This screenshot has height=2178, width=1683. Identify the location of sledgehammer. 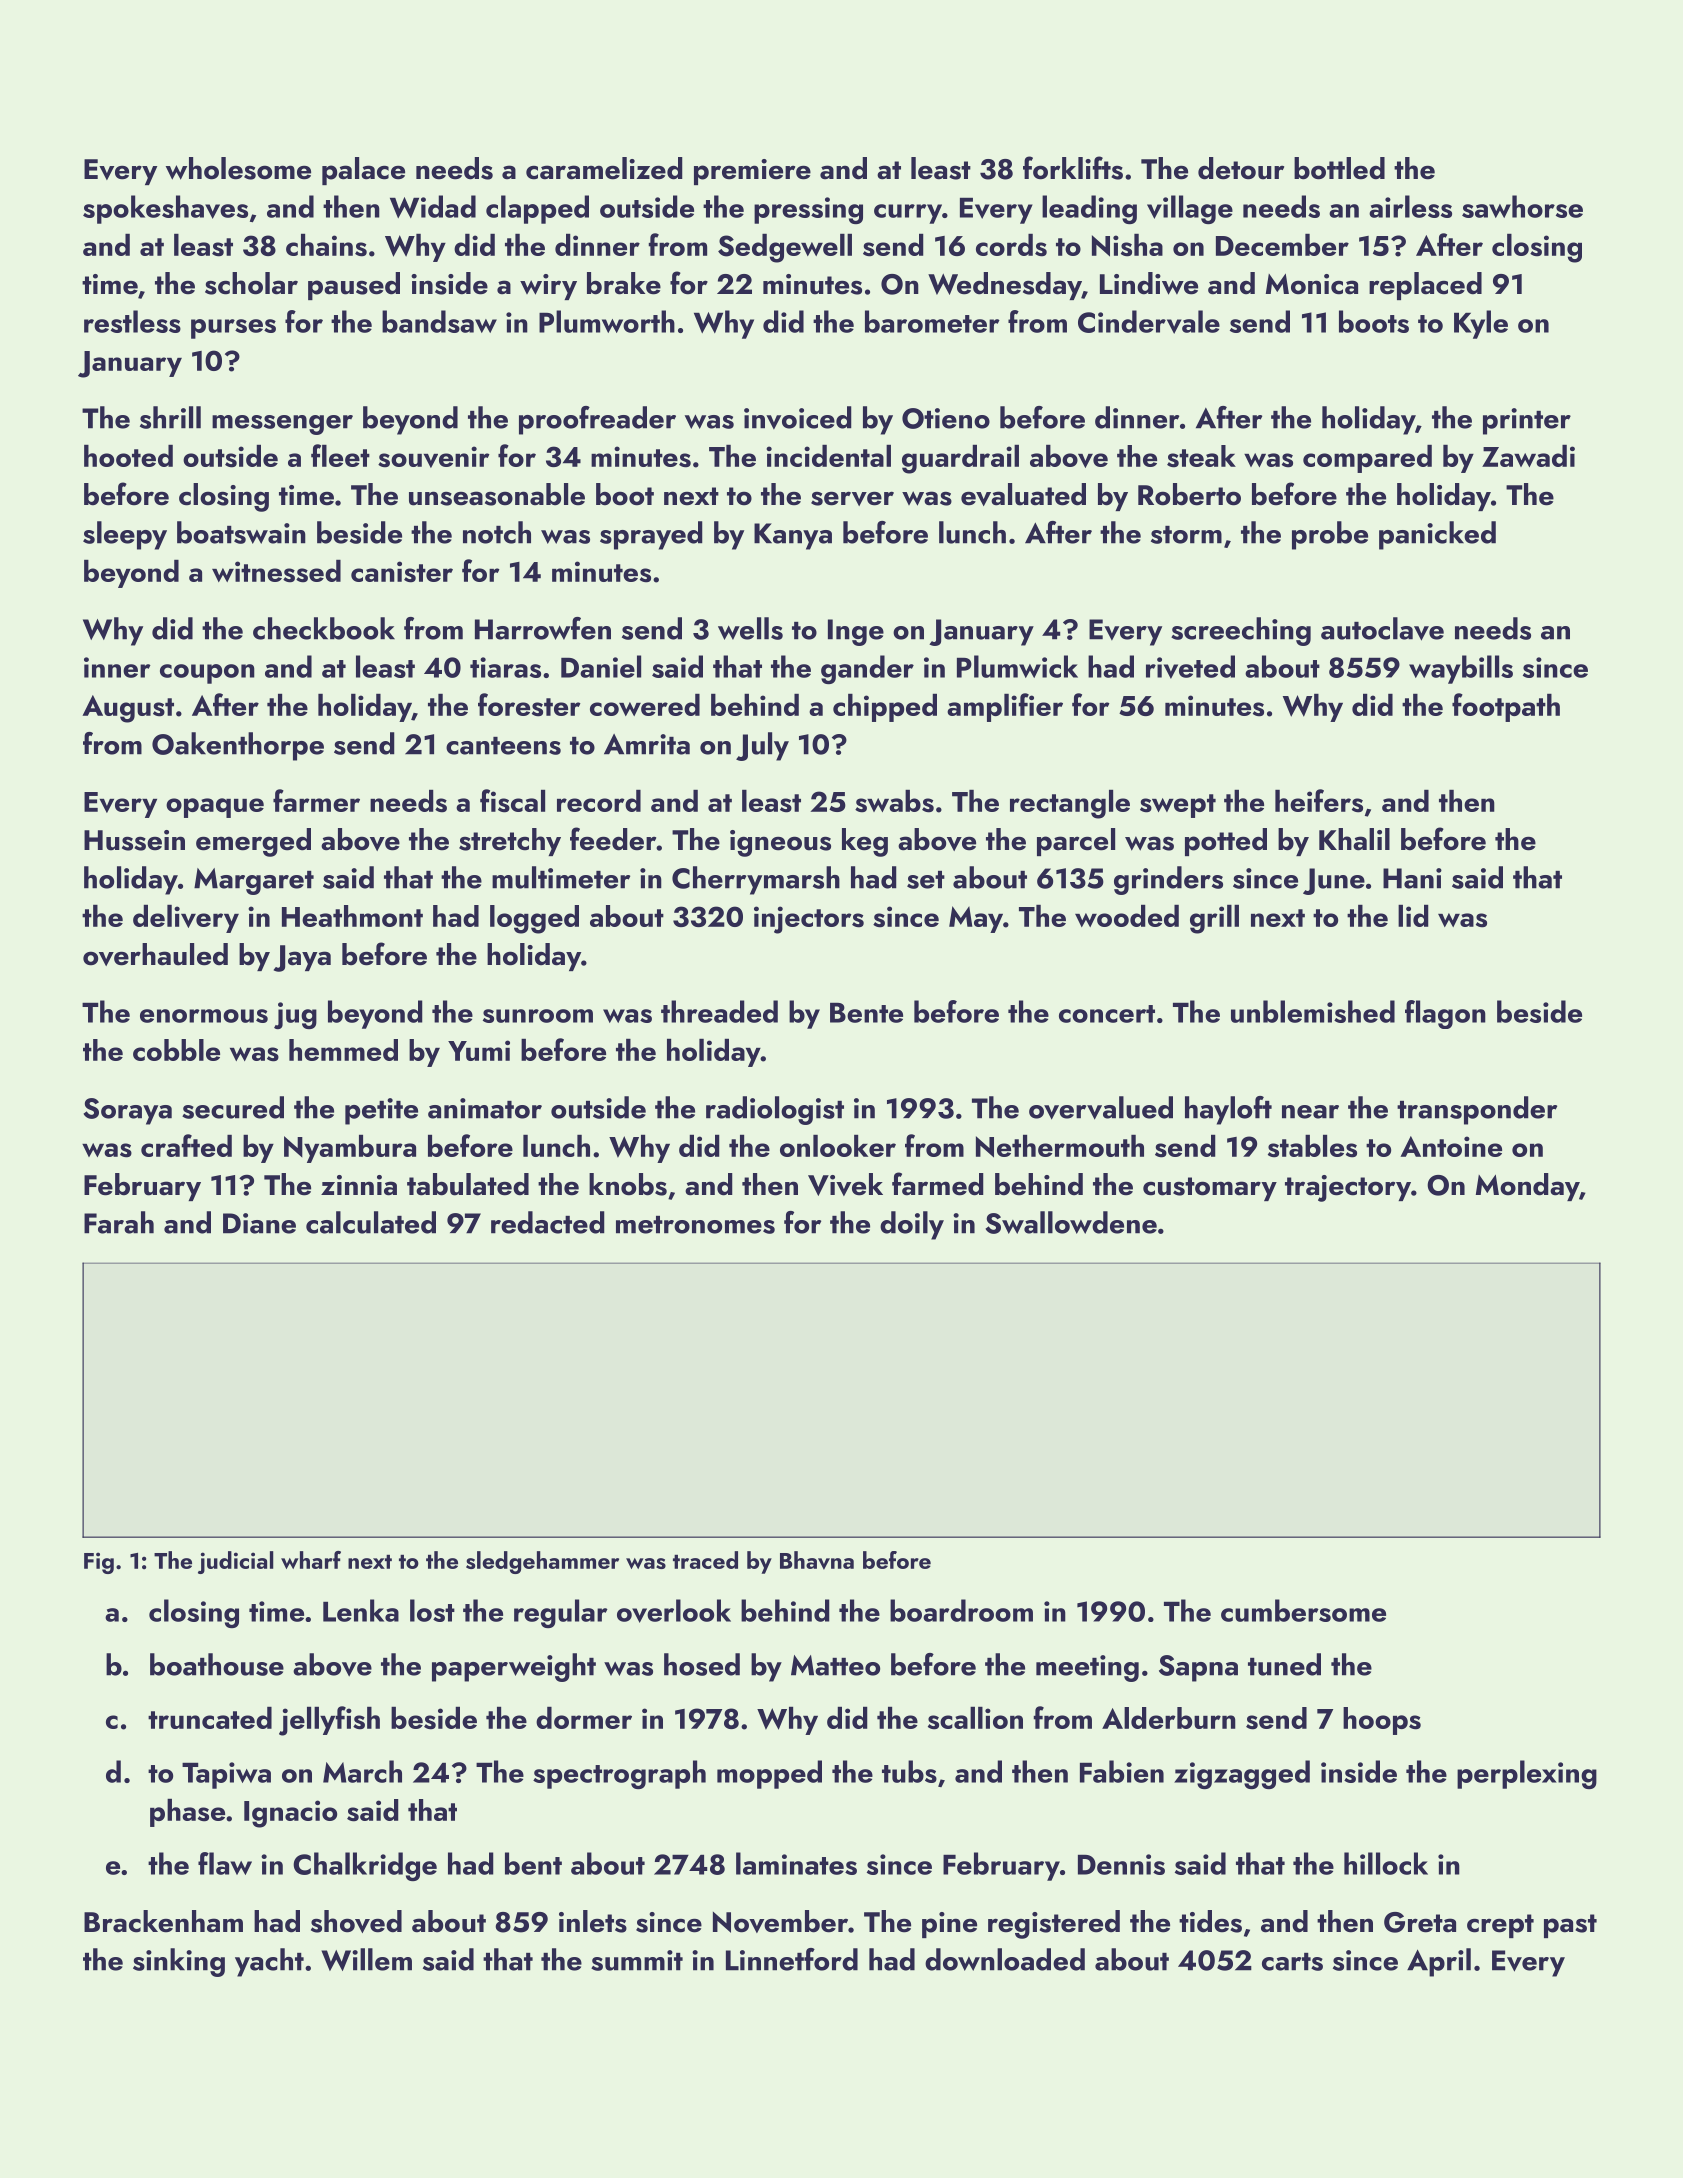
(542, 1562).
